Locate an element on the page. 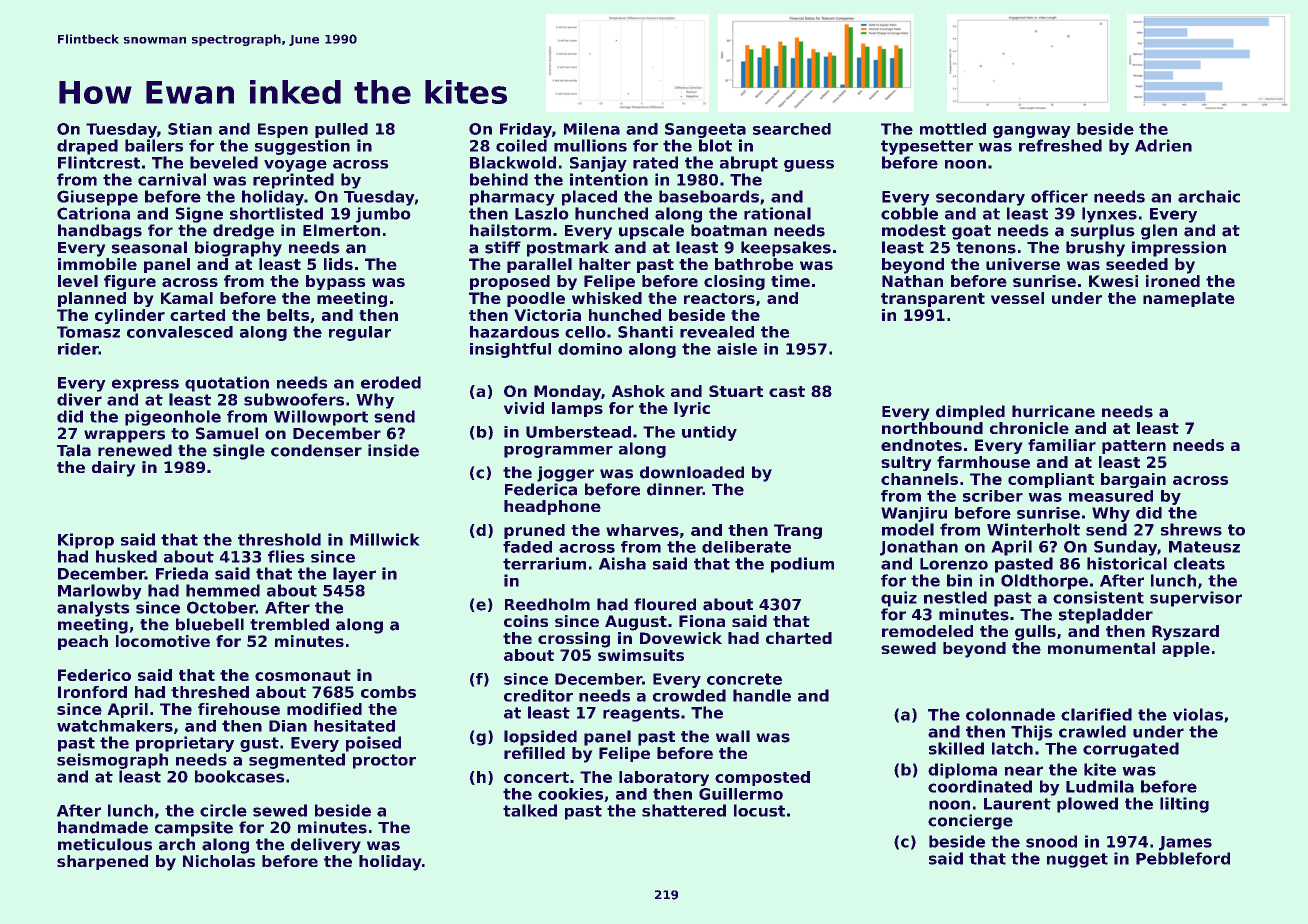 This page has width=1308, height=924. guess is located at coordinates (809, 166).
